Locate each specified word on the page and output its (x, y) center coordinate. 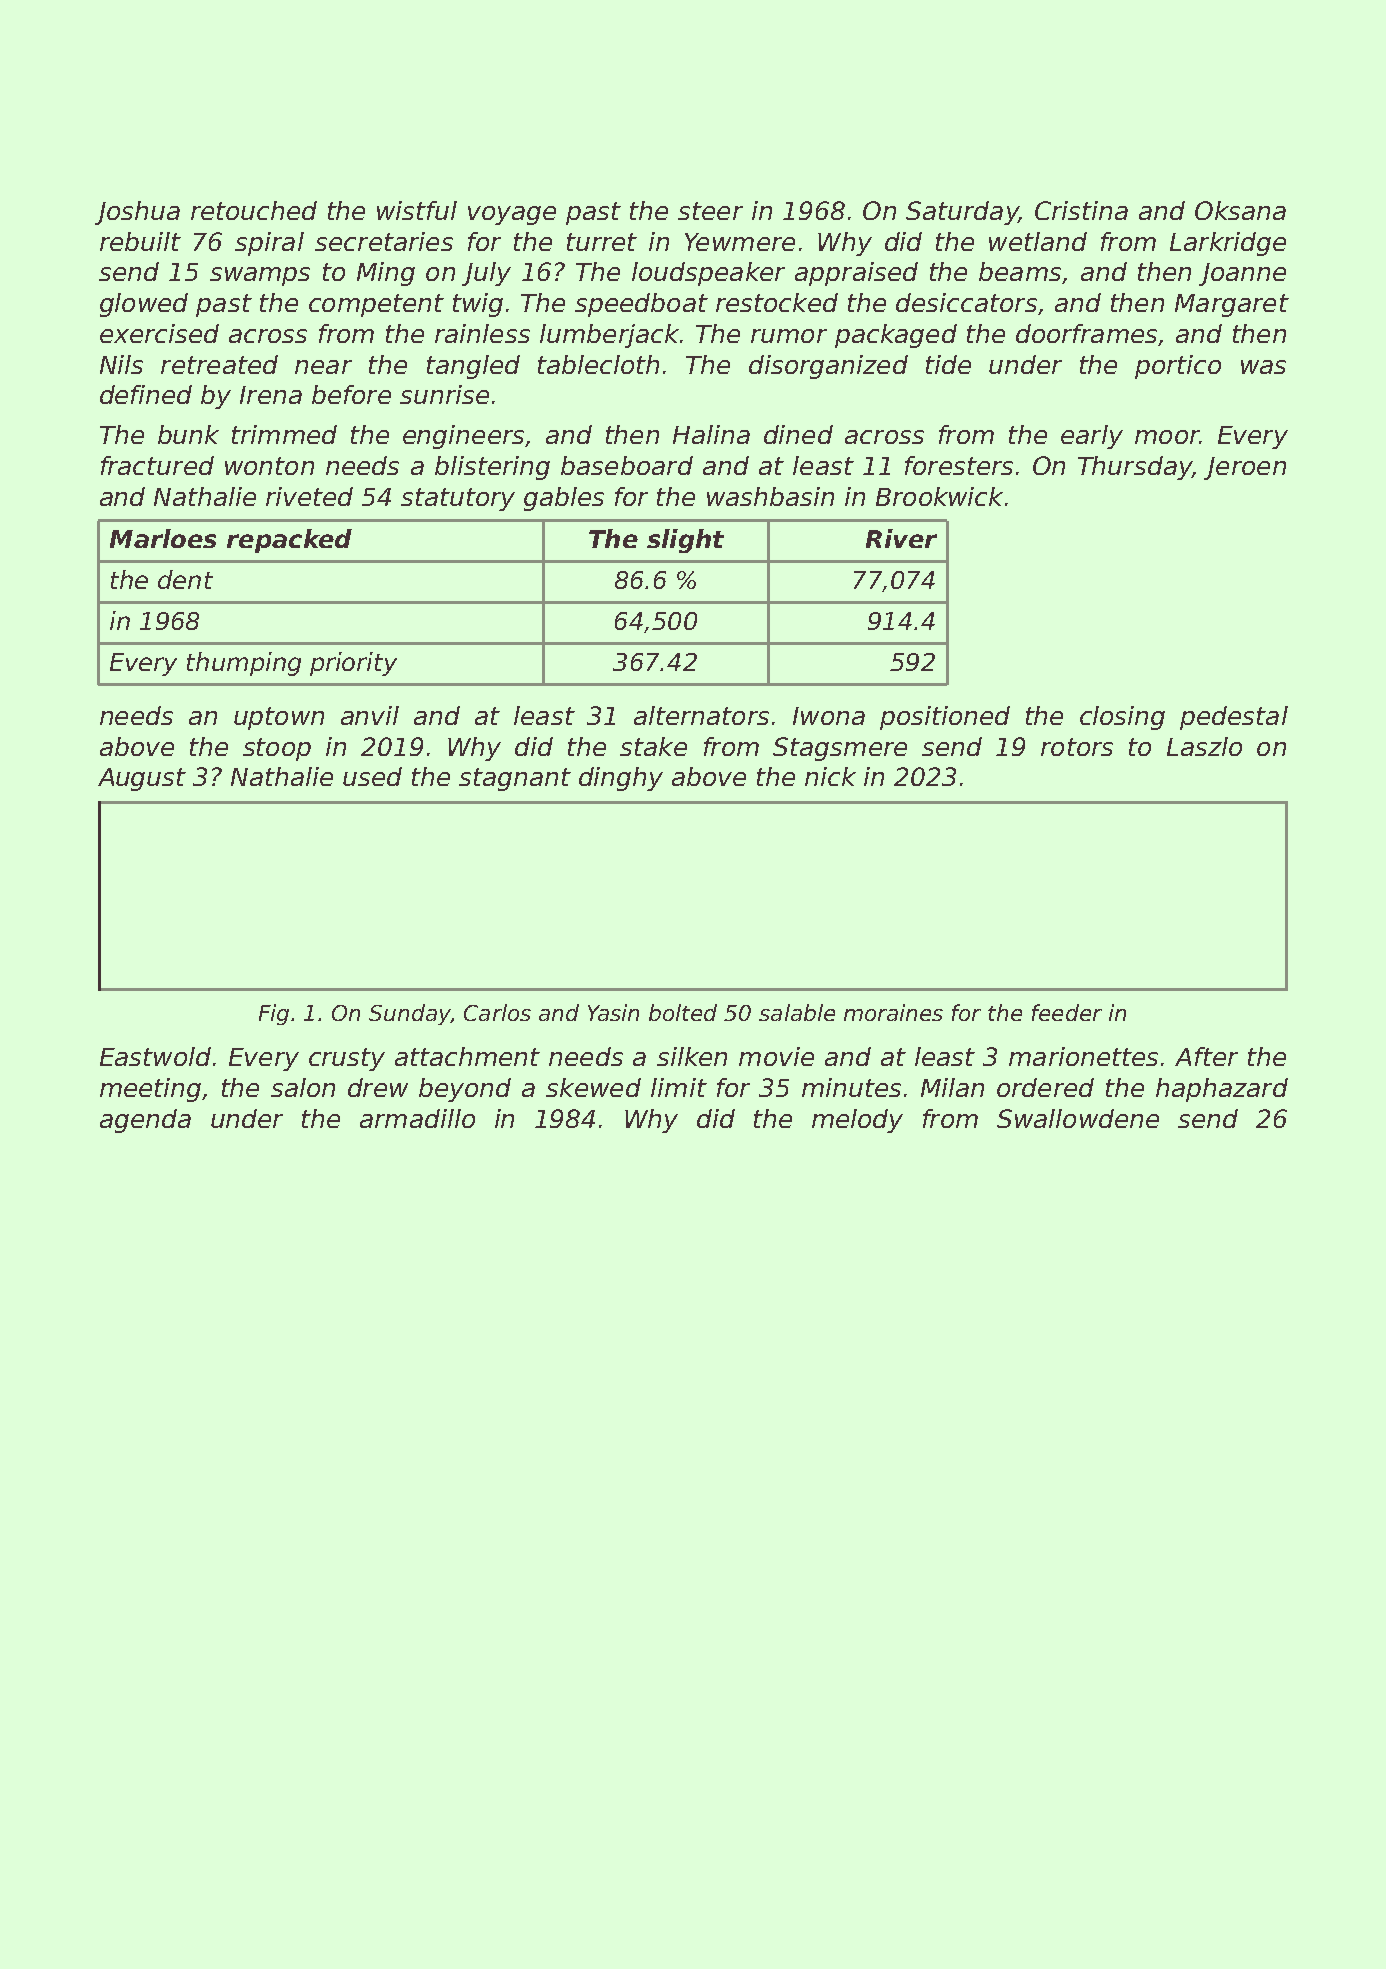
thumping (244, 664)
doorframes (1086, 333)
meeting (150, 1090)
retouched (254, 210)
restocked (777, 302)
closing (1122, 718)
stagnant (515, 779)
